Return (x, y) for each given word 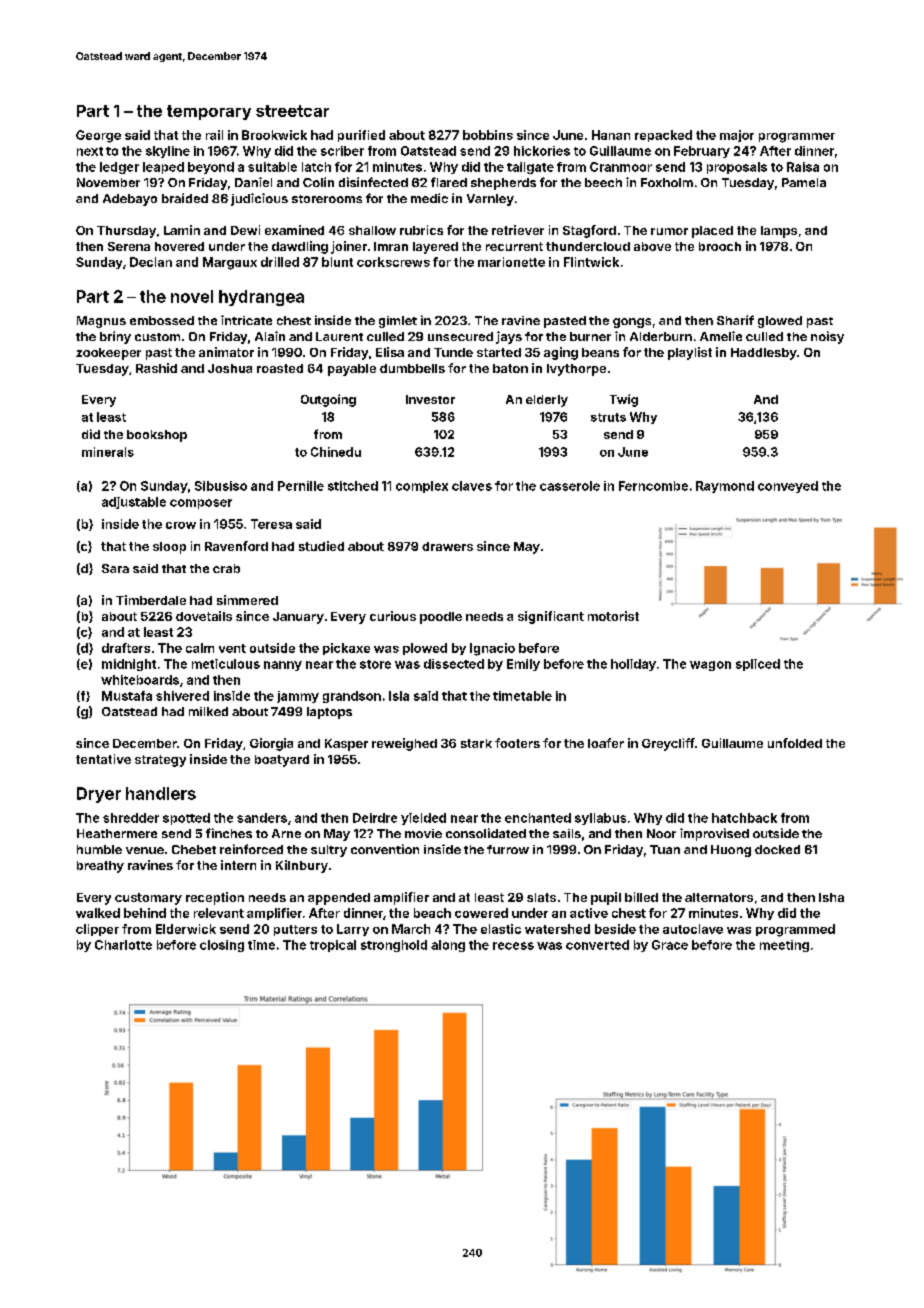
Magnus (101, 322)
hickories (542, 151)
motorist (613, 616)
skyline (168, 152)
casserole (570, 486)
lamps (779, 232)
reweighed (404, 744)
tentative (103, 759)
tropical (333, 946)
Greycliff (668, 744)
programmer (797, 138)
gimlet (398, 322)
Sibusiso (221, 486)
